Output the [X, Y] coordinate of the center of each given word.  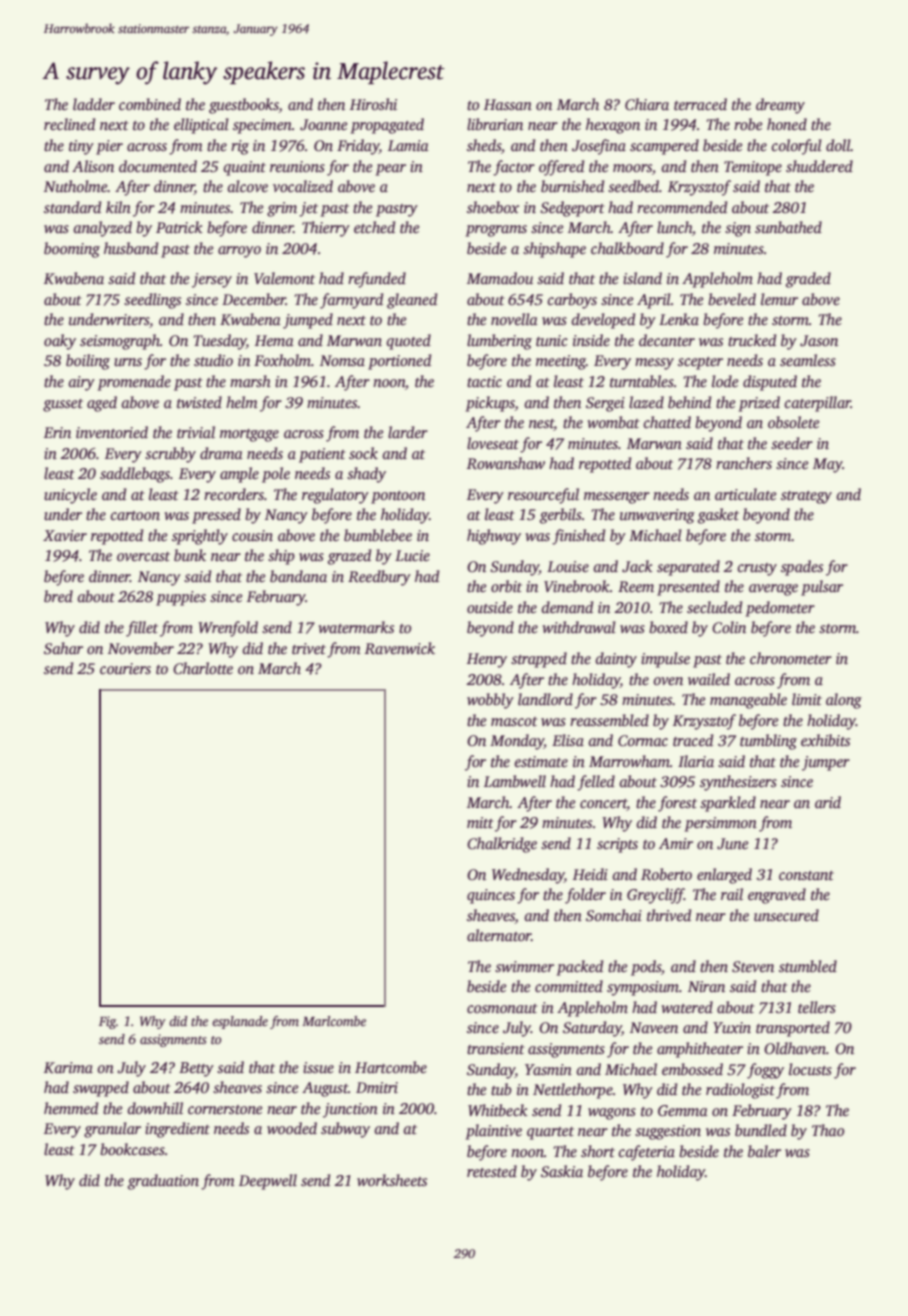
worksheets [392, 1180]
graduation [163, 1182]
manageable [748, 701]
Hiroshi [373, 104]
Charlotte [203, 668]
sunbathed [788, 227]
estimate [541, 762]
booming [72, 250]
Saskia [562, 1171]
